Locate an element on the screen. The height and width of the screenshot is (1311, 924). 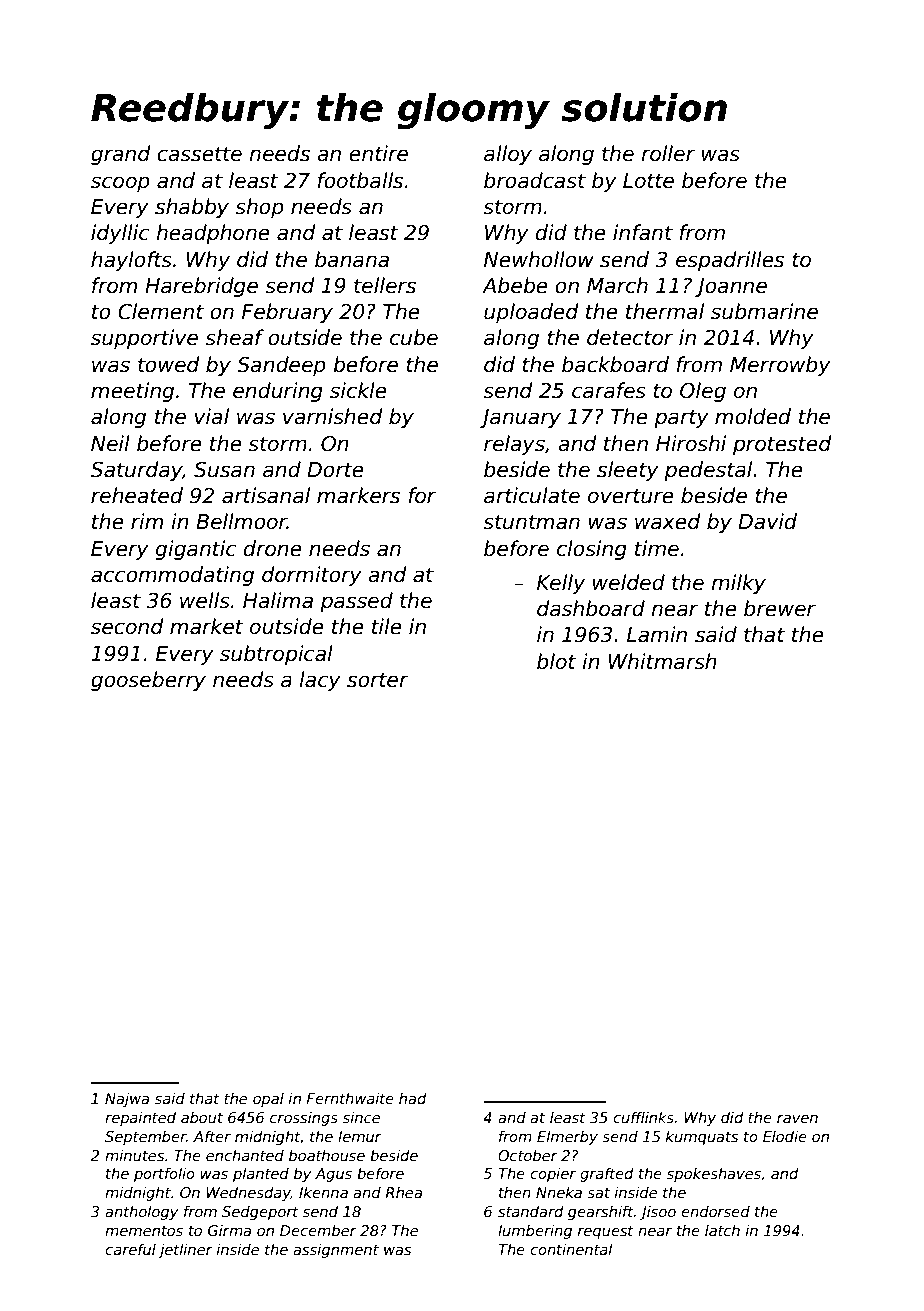
sorter is located at coordinates (378, 680).
